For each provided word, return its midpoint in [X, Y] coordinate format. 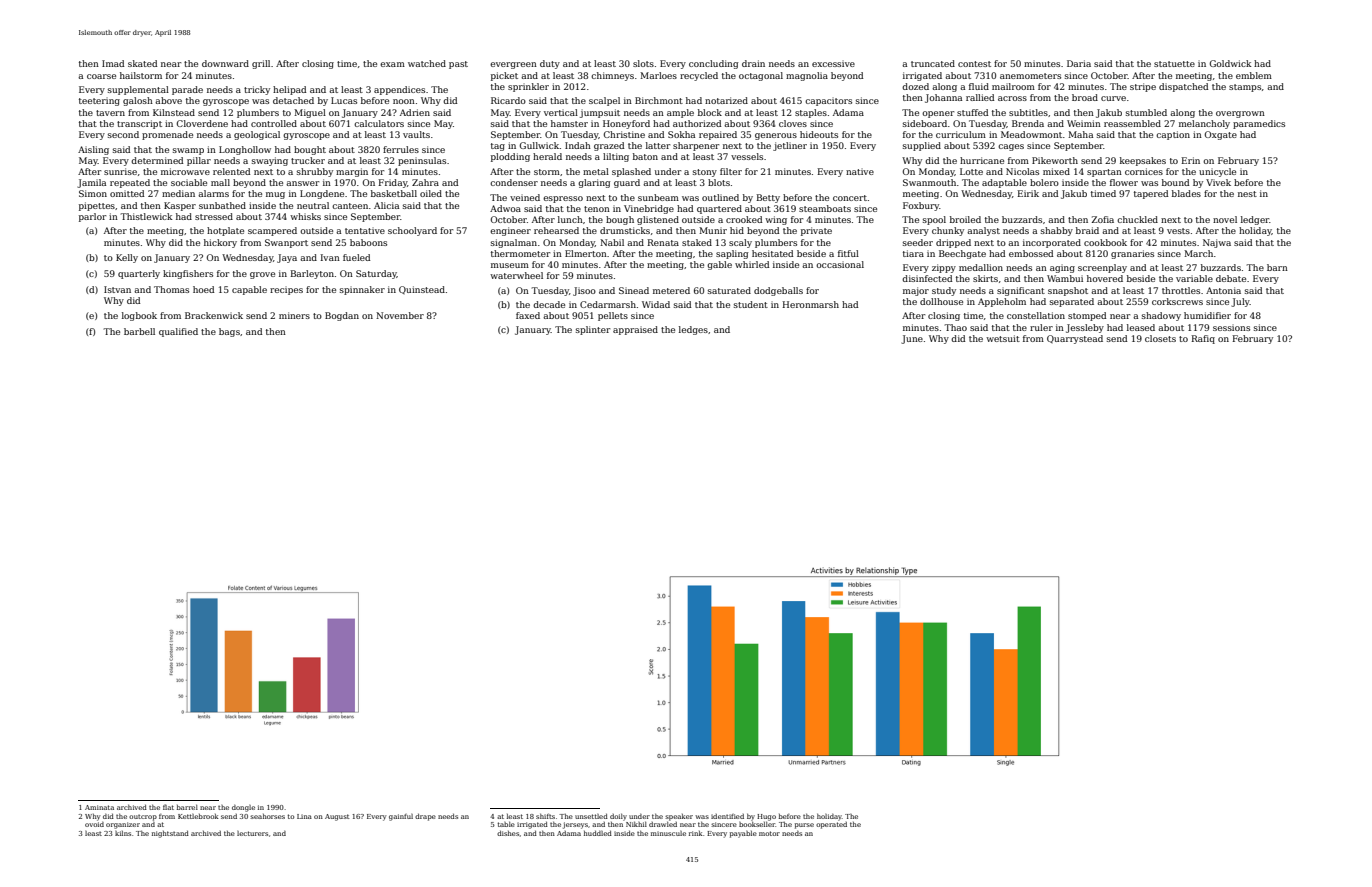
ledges [693, 330]
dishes [508, 833]
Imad [113, 63]
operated [831, 825]
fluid [979, 86]
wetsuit [1003, 338]
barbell [139, 331]
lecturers [252, 833]
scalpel [604, 101]
